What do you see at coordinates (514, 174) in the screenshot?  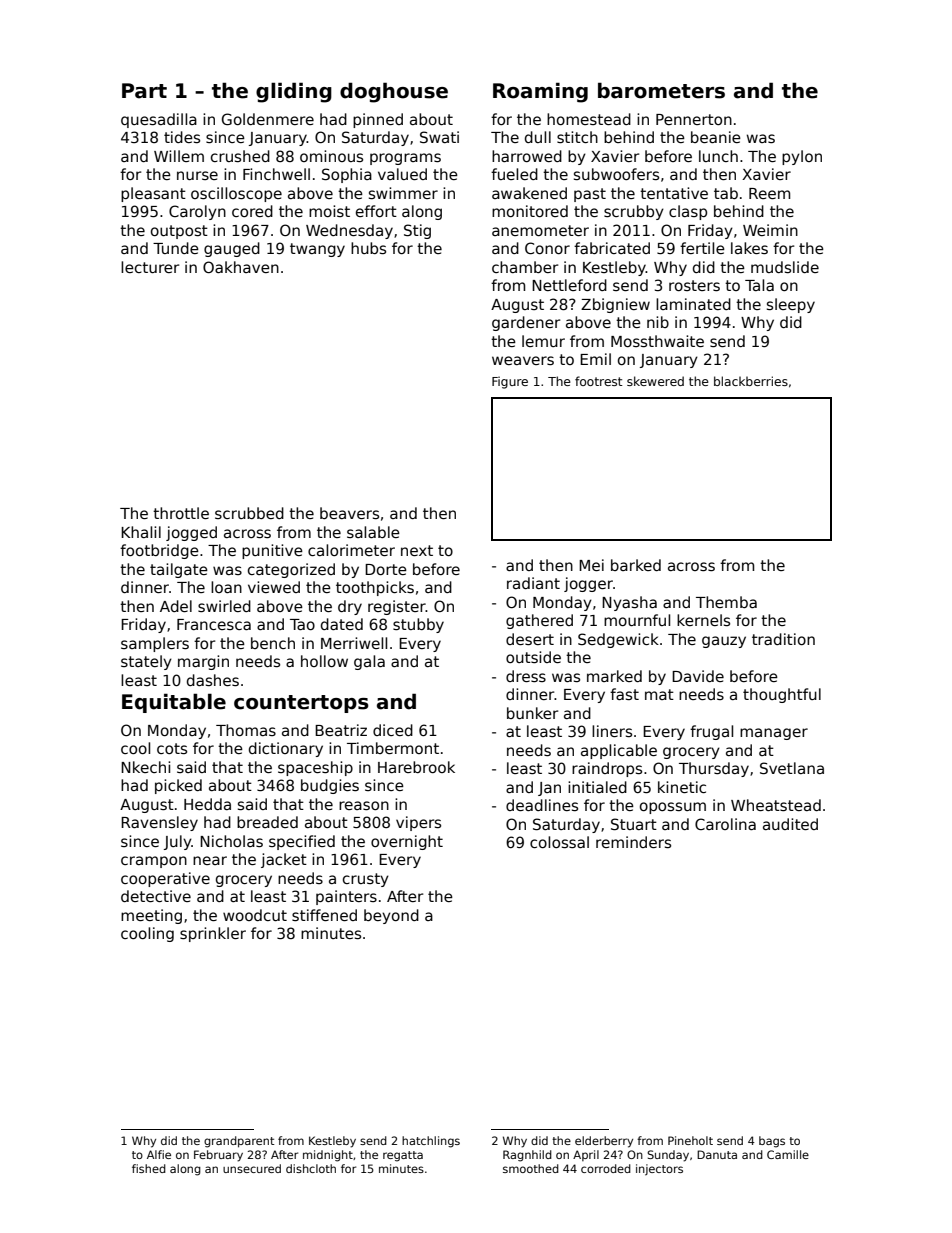 I see `fueled` at bounding box center [514, 174].
